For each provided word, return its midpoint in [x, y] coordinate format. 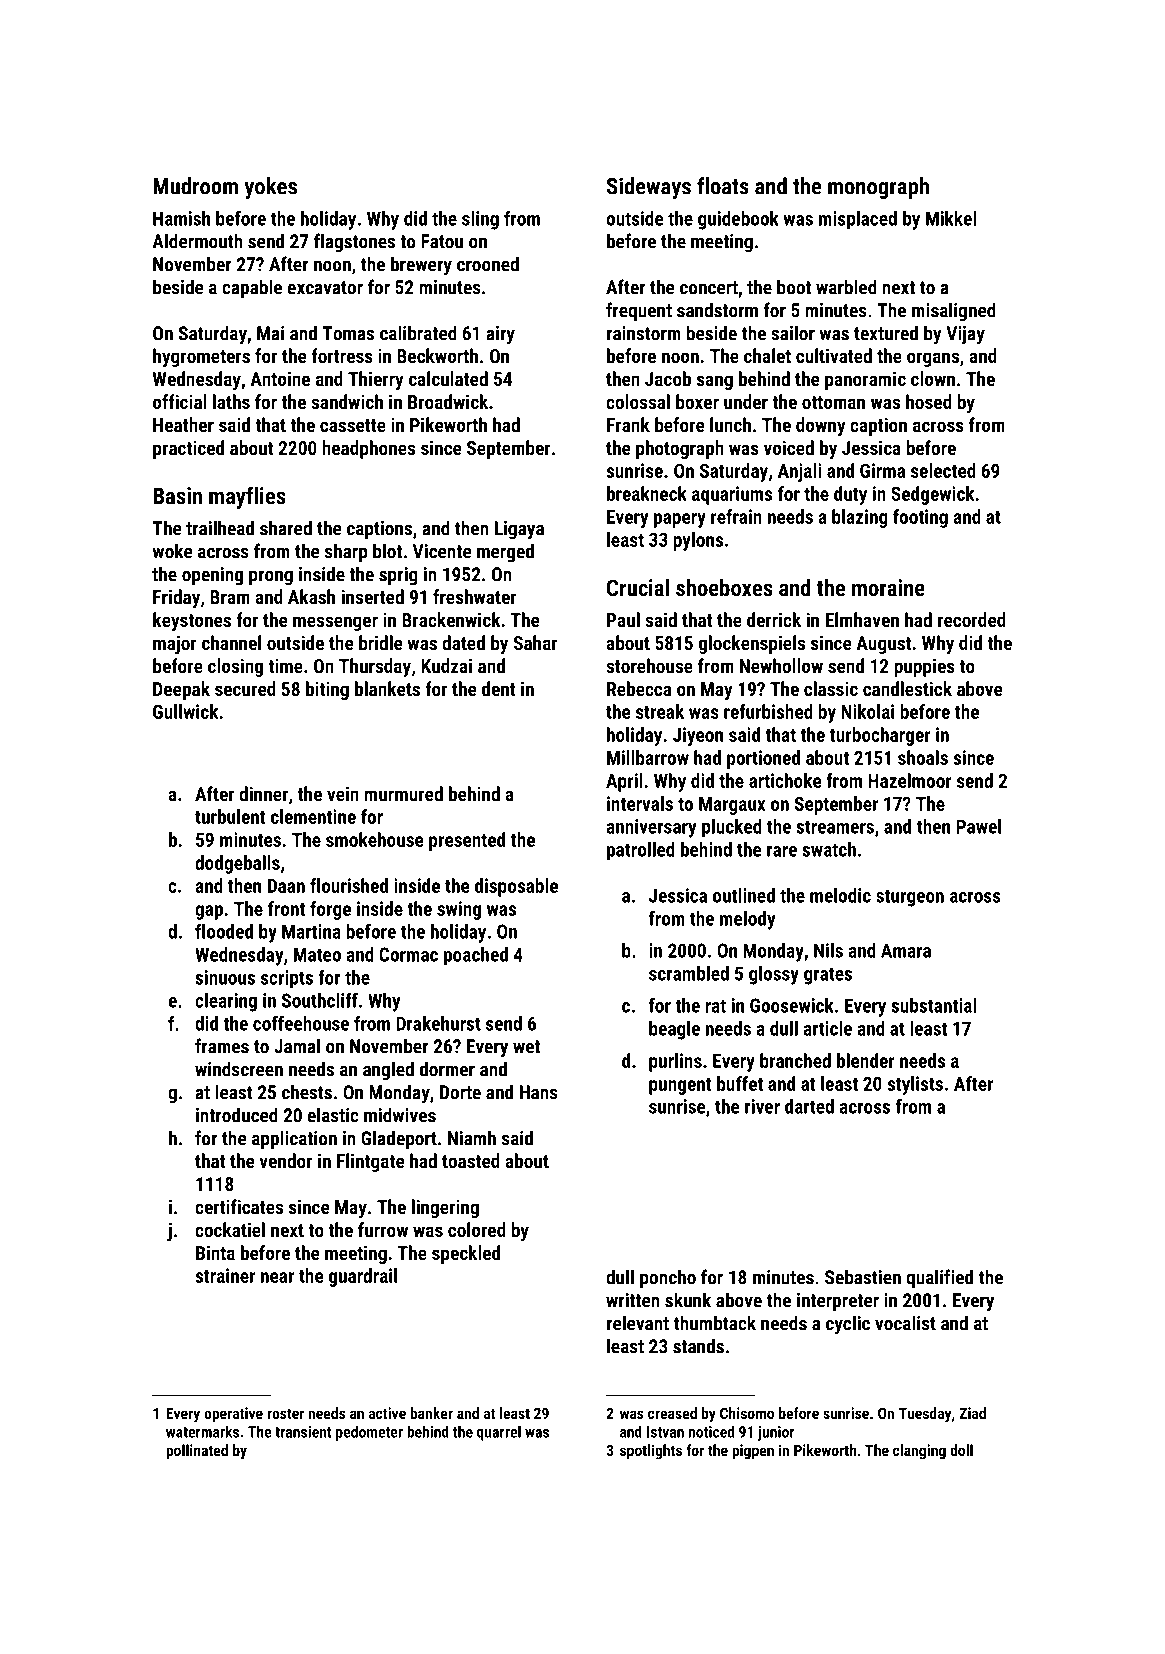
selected [943, 470]
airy [500, 335]
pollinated [197, 1451]
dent [499, 688]
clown [933, 378]
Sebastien [863, 1277]
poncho [668, 1278]
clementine [313, 816]
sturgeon [910, 898]
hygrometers [201, 357]
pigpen [753, 1452]
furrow [383, 1229]
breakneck [647, 493]
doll [961, 1450]
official [180, 401]
